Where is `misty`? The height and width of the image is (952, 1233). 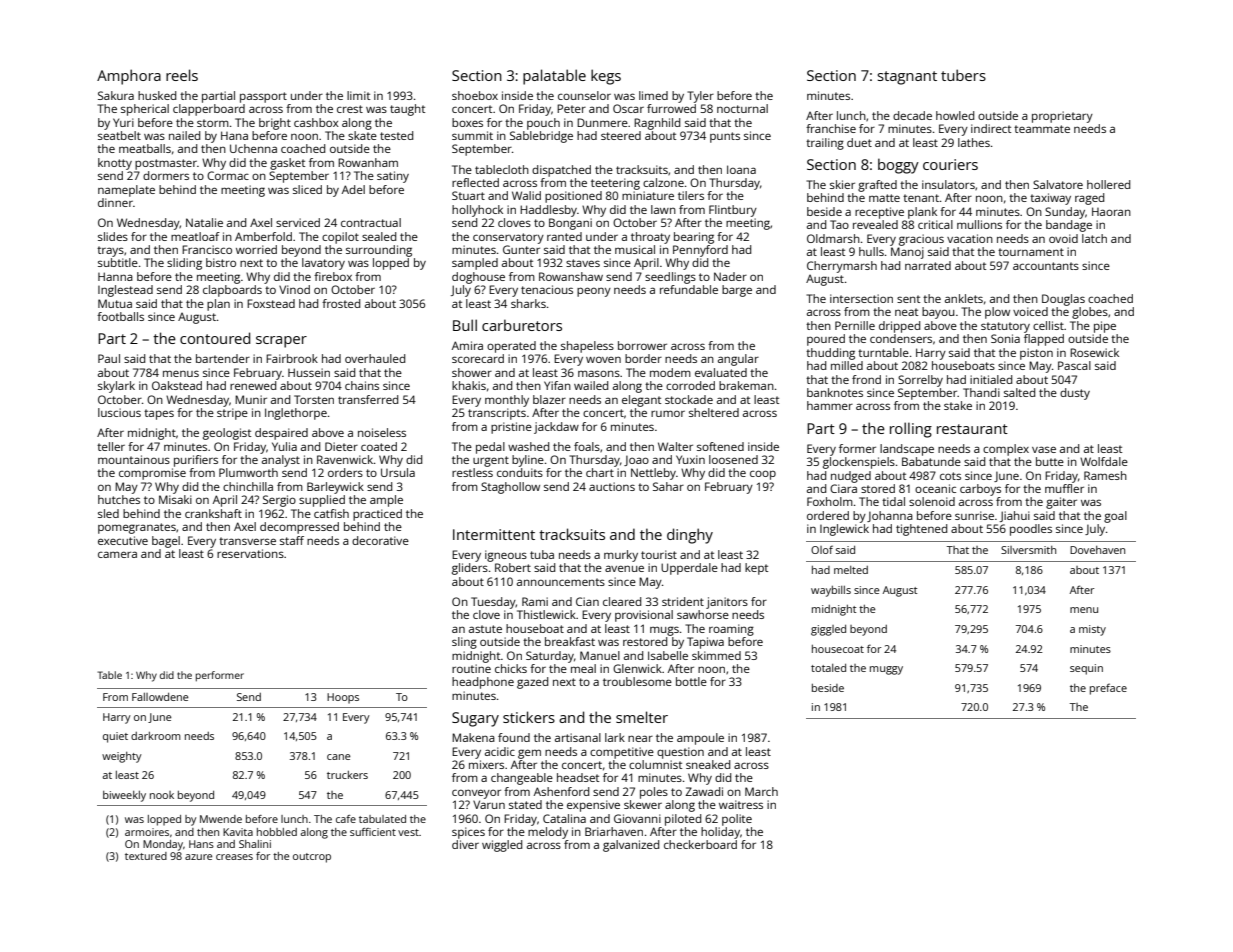 misty is located at coordinates (1092, 630).
